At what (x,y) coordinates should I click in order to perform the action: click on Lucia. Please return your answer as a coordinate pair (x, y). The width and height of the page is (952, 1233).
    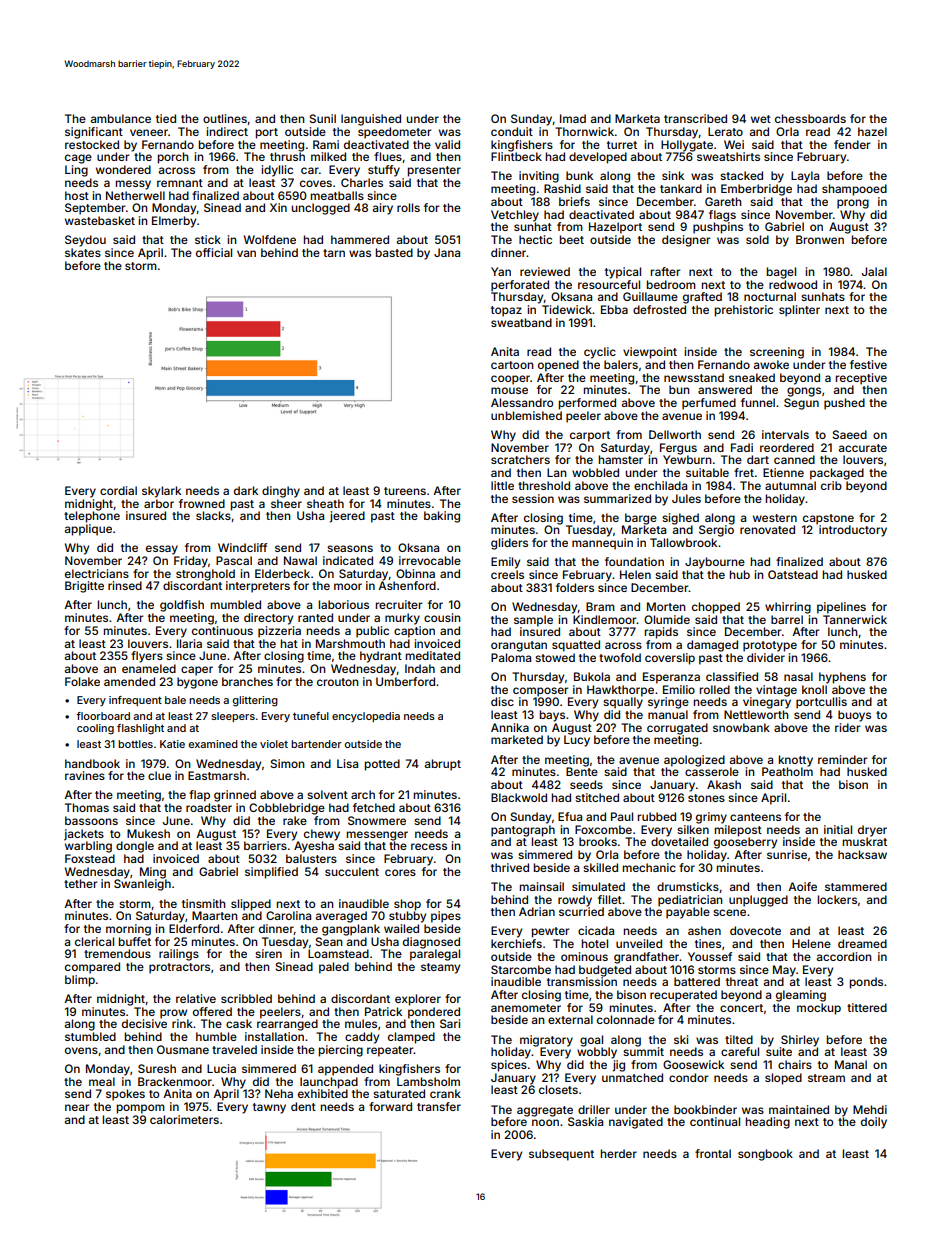
    Looking at the image, I should click on (221, 1068).
